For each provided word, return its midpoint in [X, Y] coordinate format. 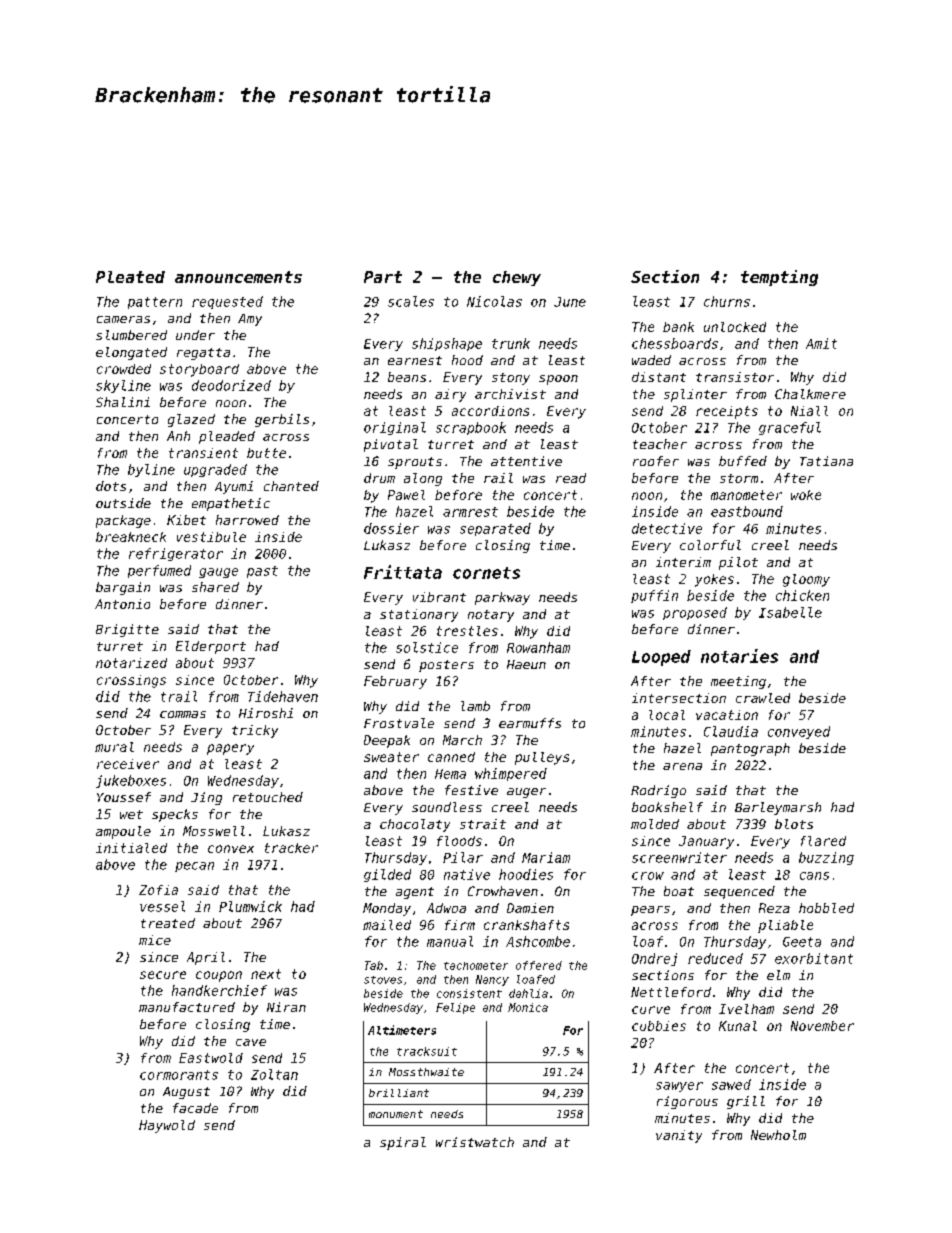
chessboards [675, 343]
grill [746, 1102]
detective [667, 528]
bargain [123, 588]
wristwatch [475, 1142]
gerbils [282, 420]
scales [411, 301]
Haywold [167, 1126]
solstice [427, 647]
